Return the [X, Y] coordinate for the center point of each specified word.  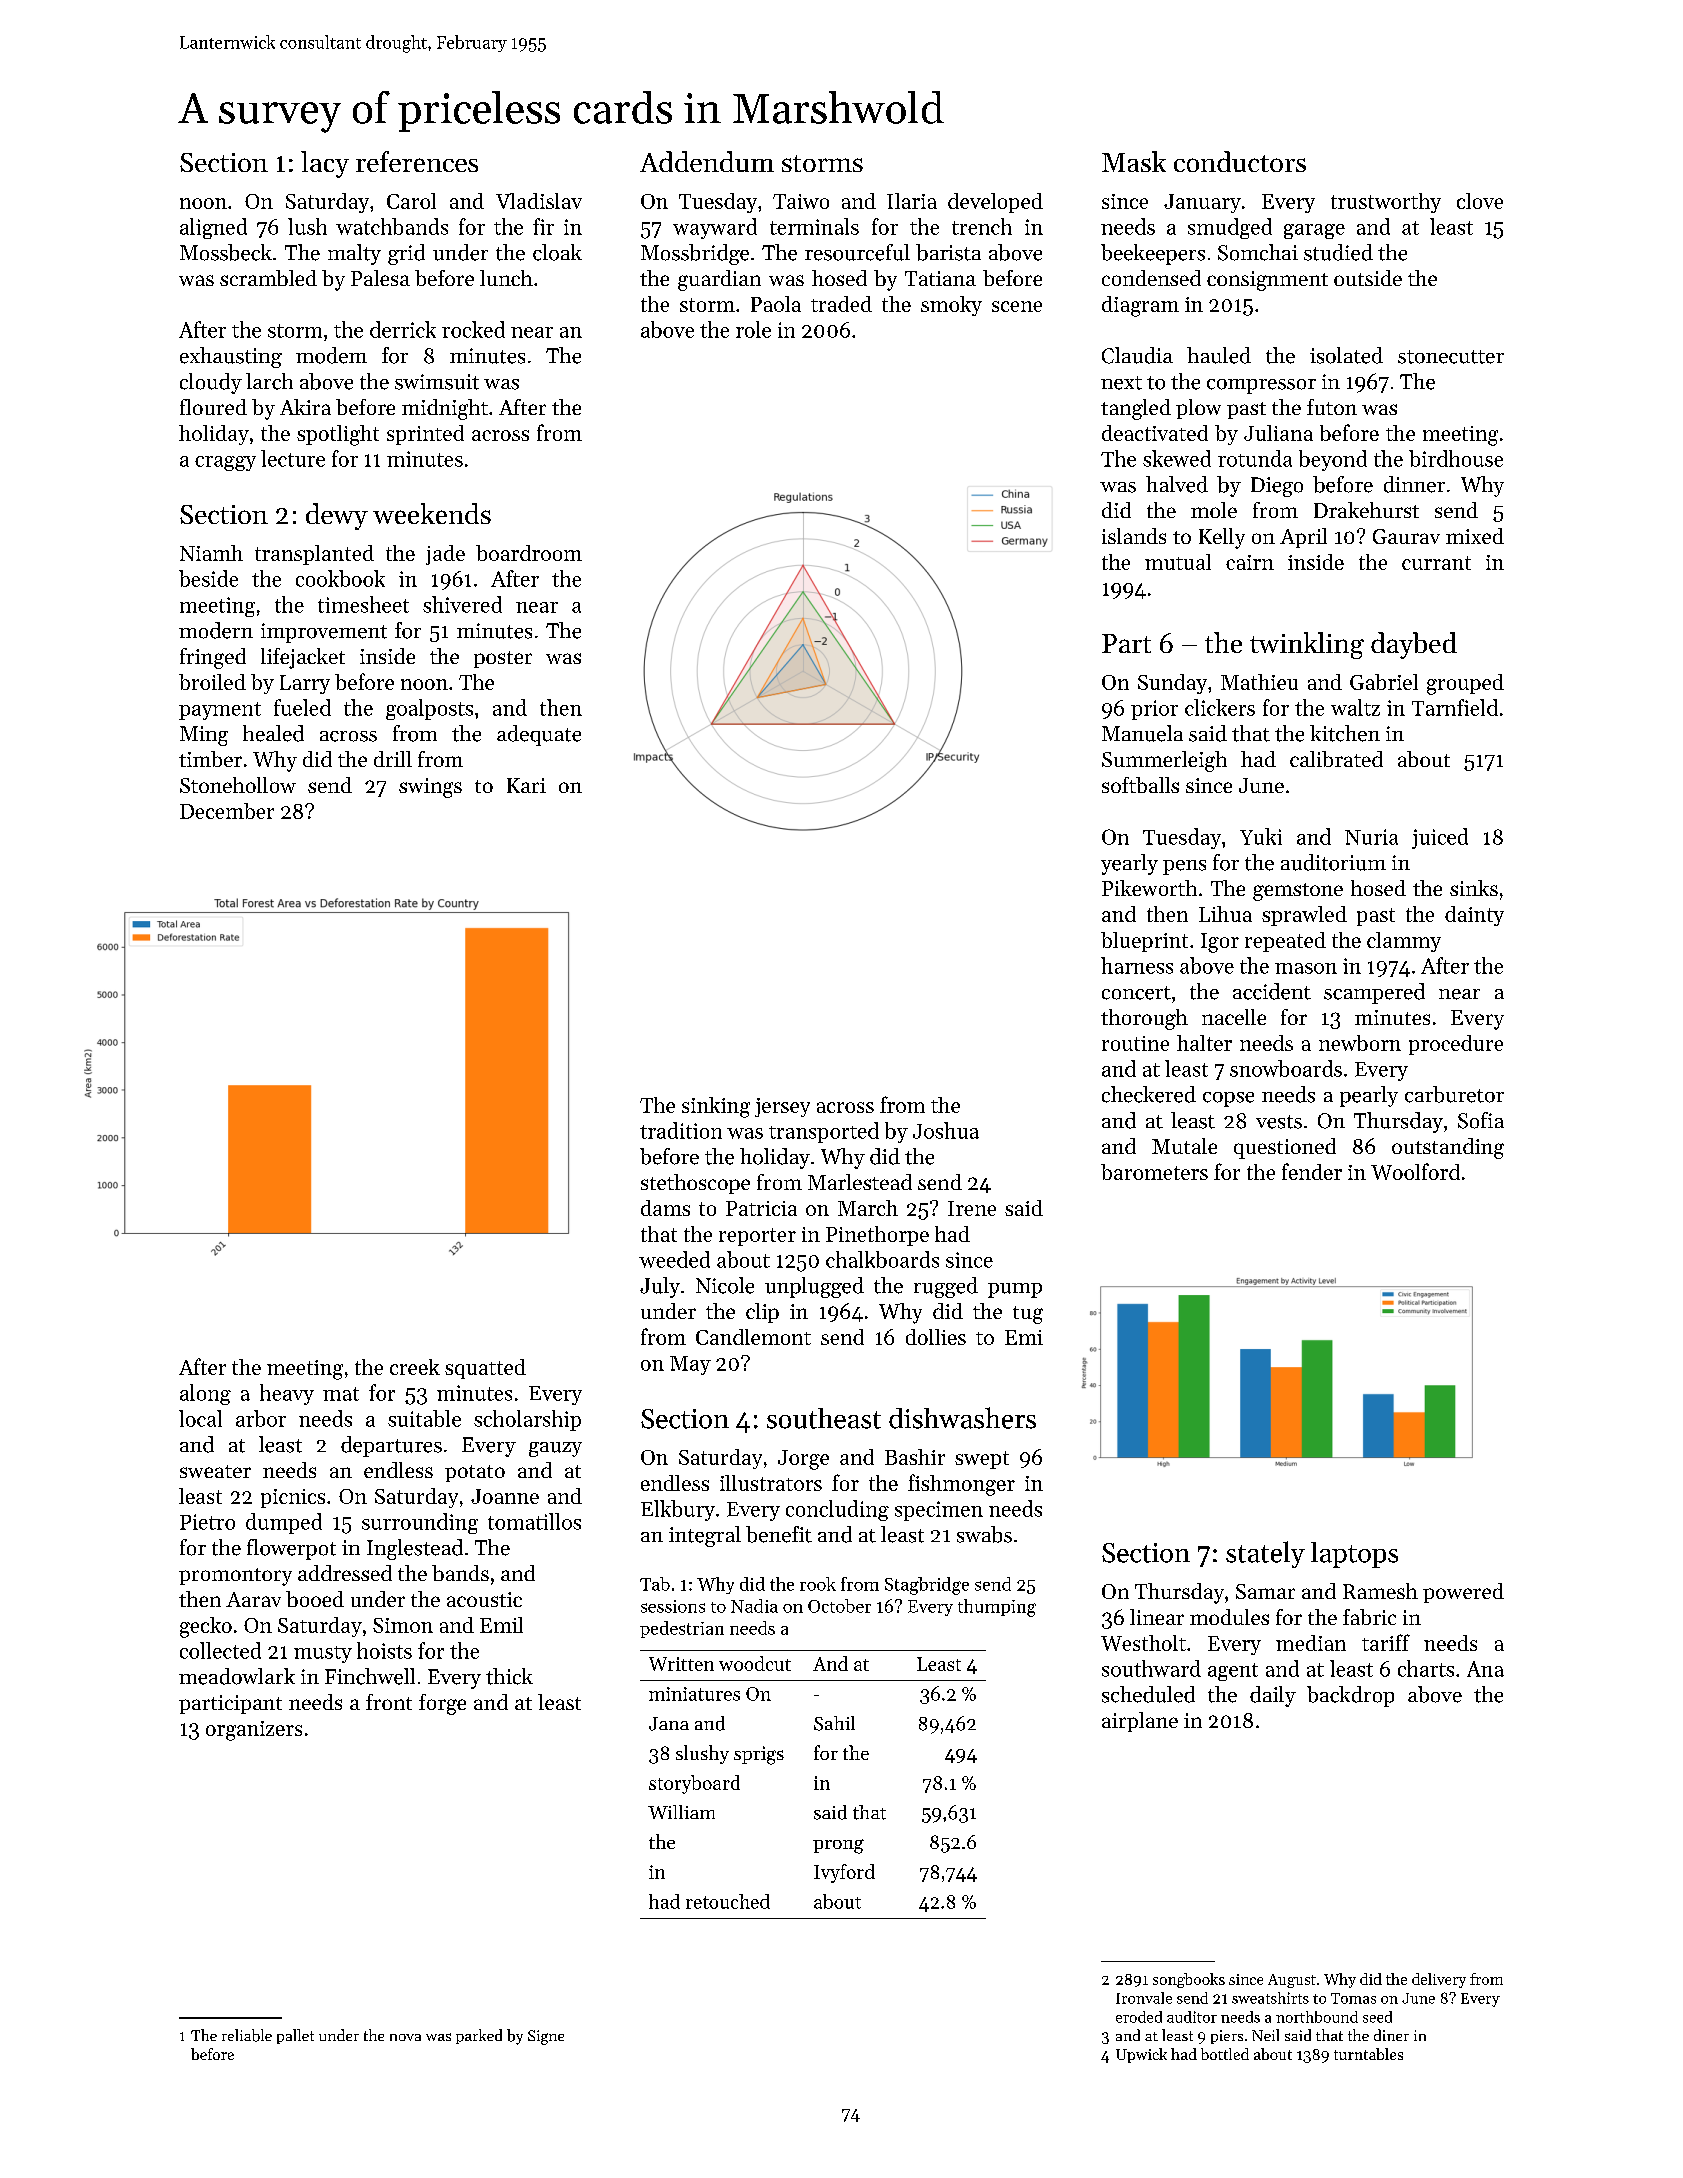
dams [665, 1208]
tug [1028, 1315]
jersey [782, 1107]
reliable [247, 2035]
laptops [1354, 1555]
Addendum [707, 161]
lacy [325, 164]
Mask [1134, 161]
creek [415, 1367]
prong [838, 1846]
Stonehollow [238, 785]
